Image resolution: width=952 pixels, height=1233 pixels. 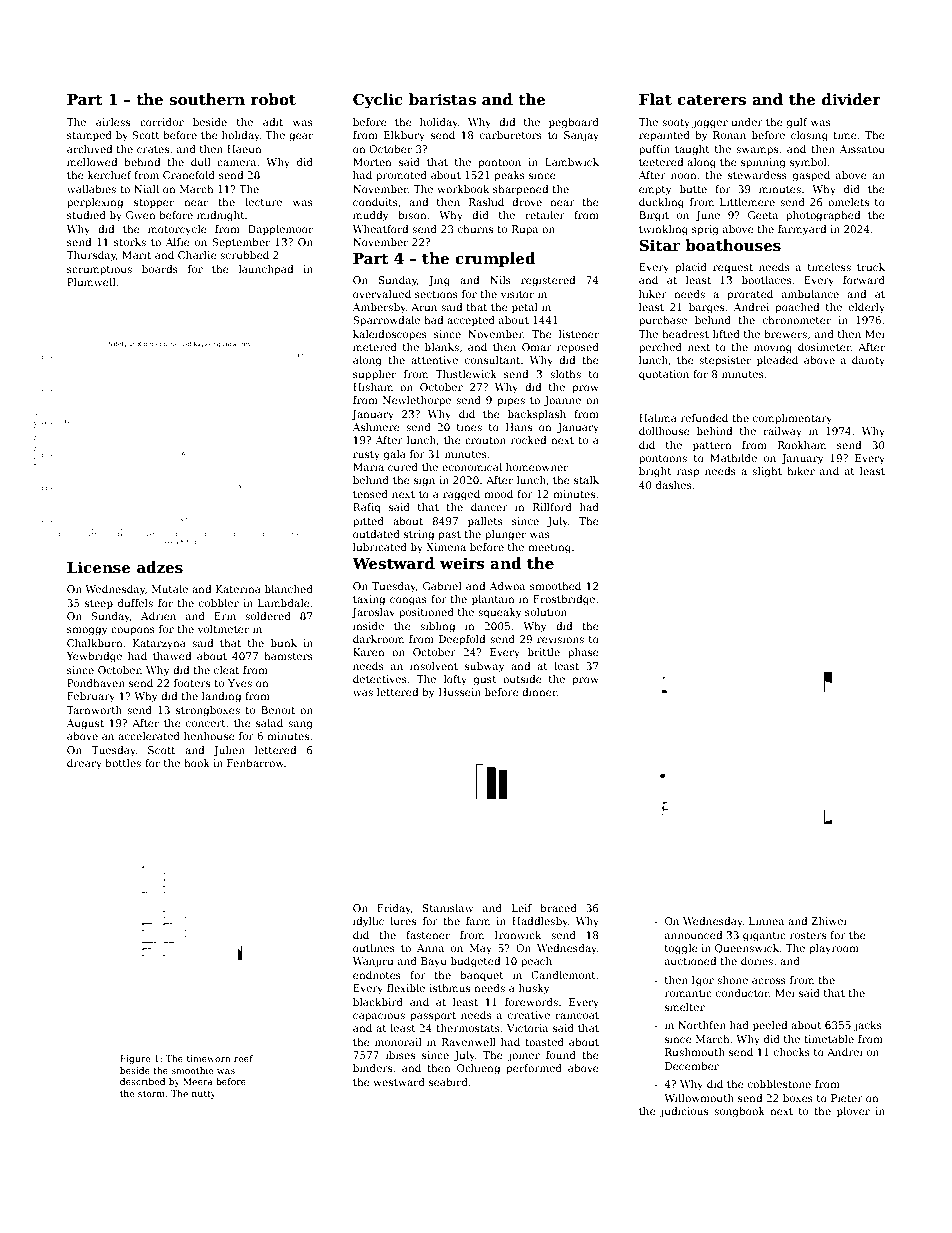 What do you see at coordinates (89, 149) in the document?
I see `archived` at bounding box center [89, 149].
